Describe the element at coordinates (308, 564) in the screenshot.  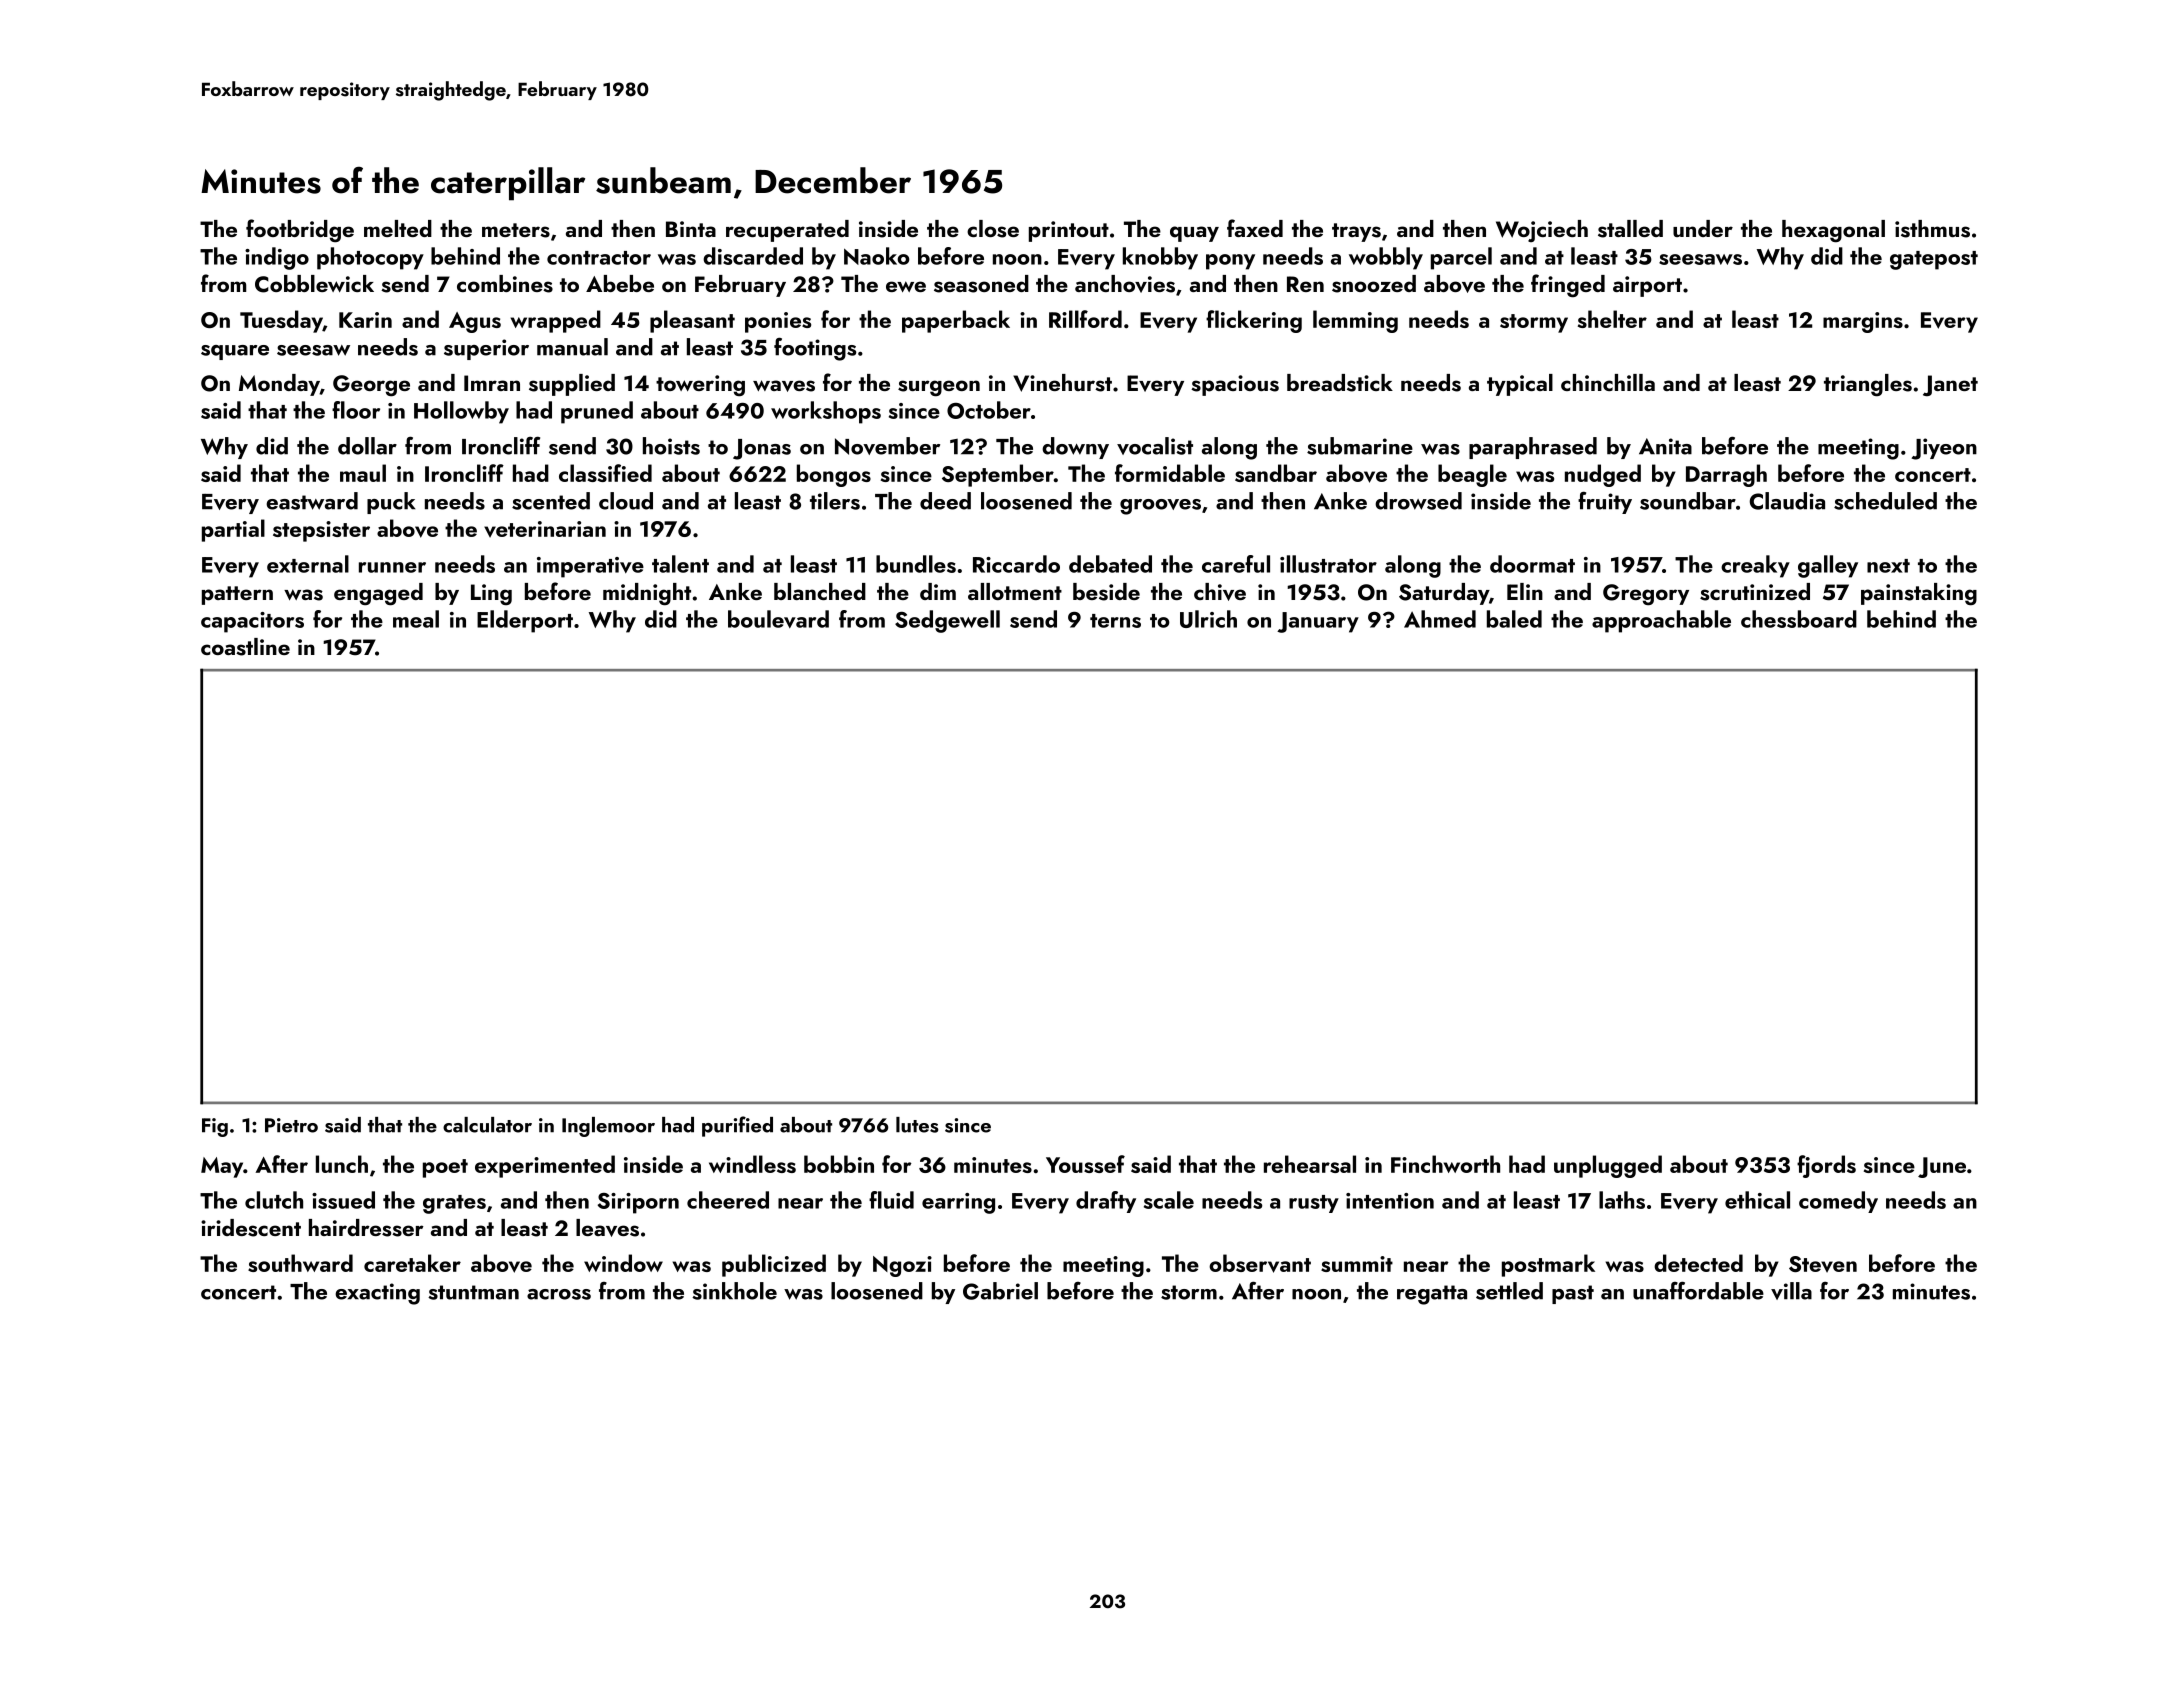
I see `external` at that location.
